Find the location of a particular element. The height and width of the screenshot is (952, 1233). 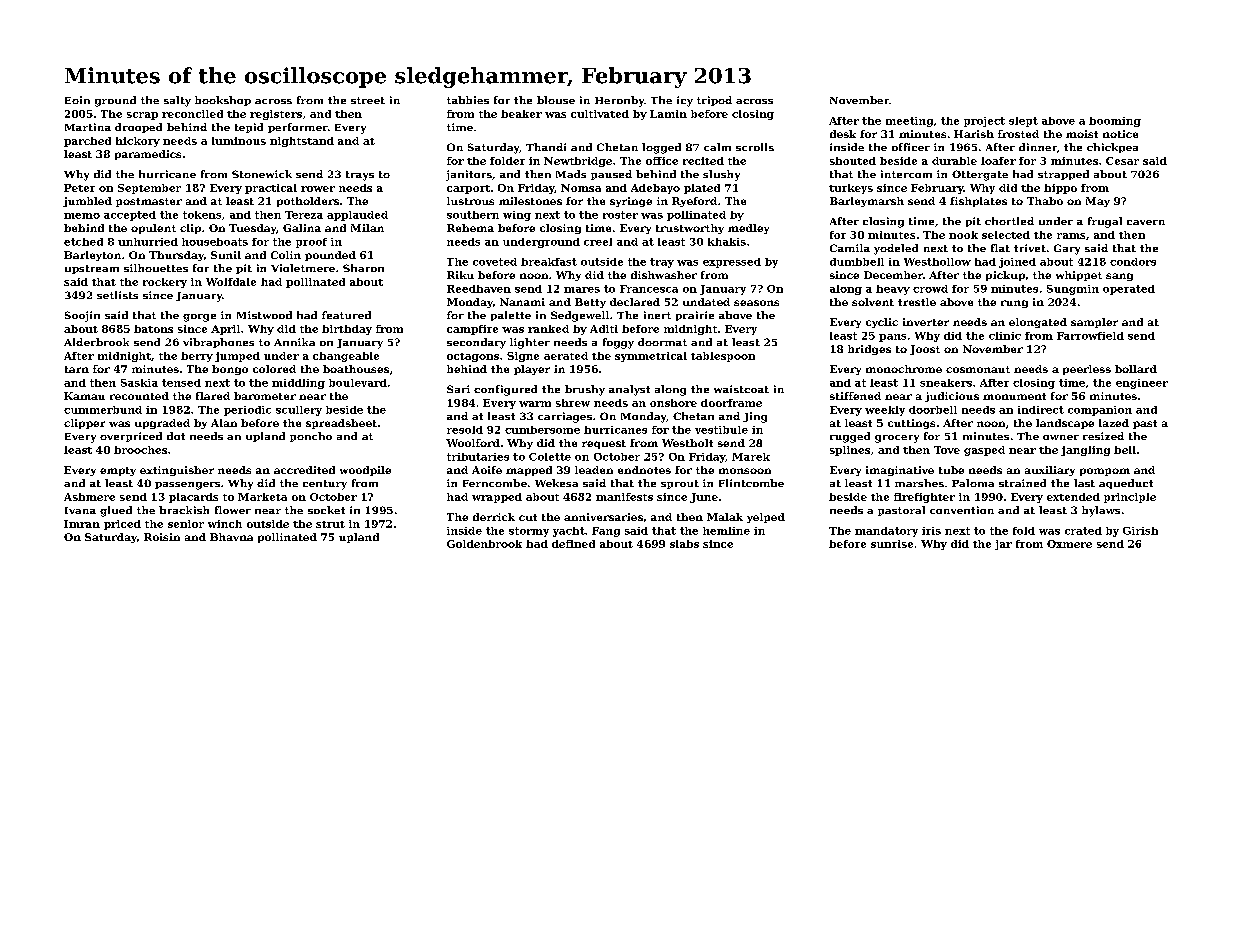

Francesca is located at coordinates (649, 289).
